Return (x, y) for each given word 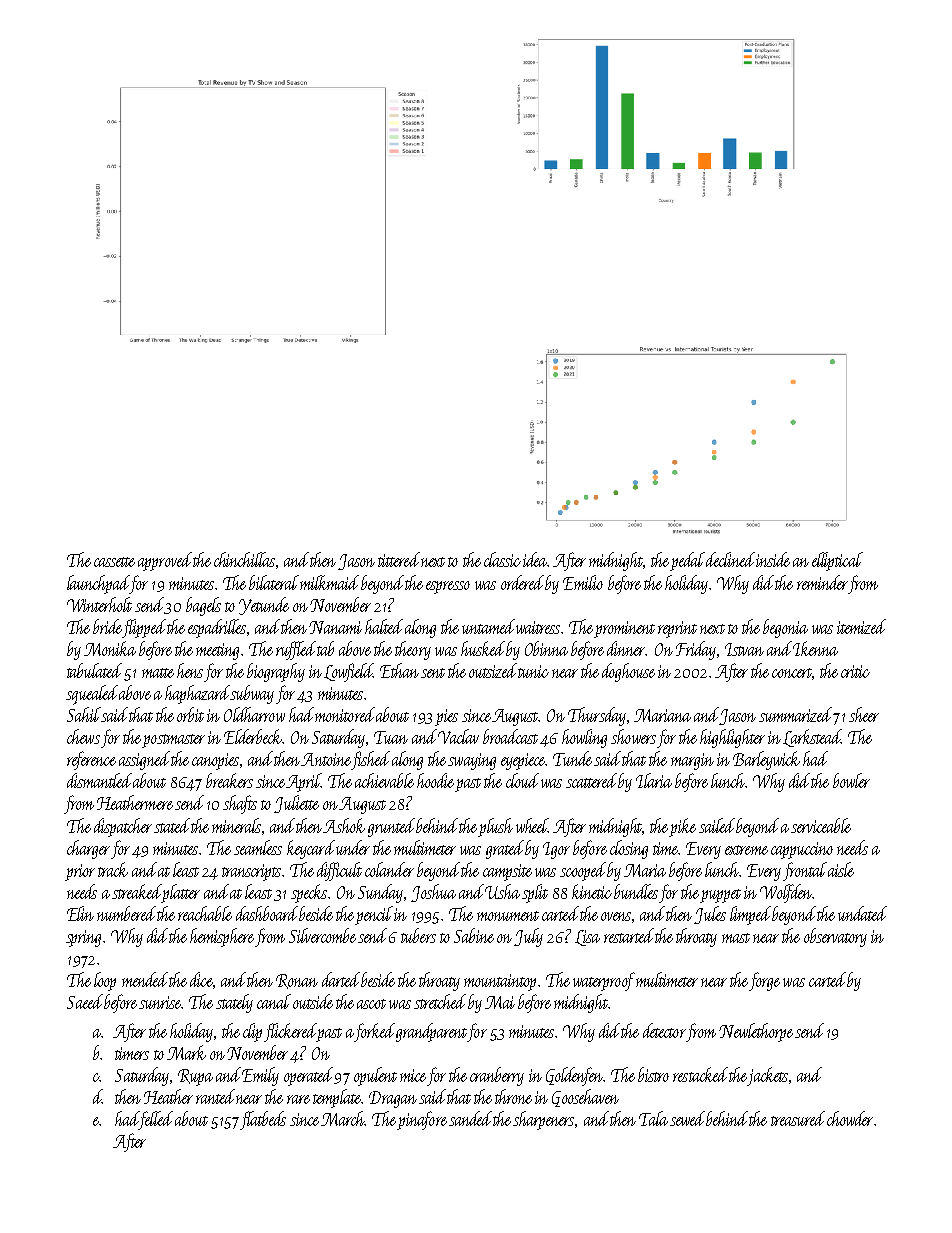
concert (792, 673)
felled (156, 1120)
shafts (240, 804)
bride (107, 626)
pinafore (422, 1120)
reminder (822, 582)
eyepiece (523, 761)
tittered (399, 559)
